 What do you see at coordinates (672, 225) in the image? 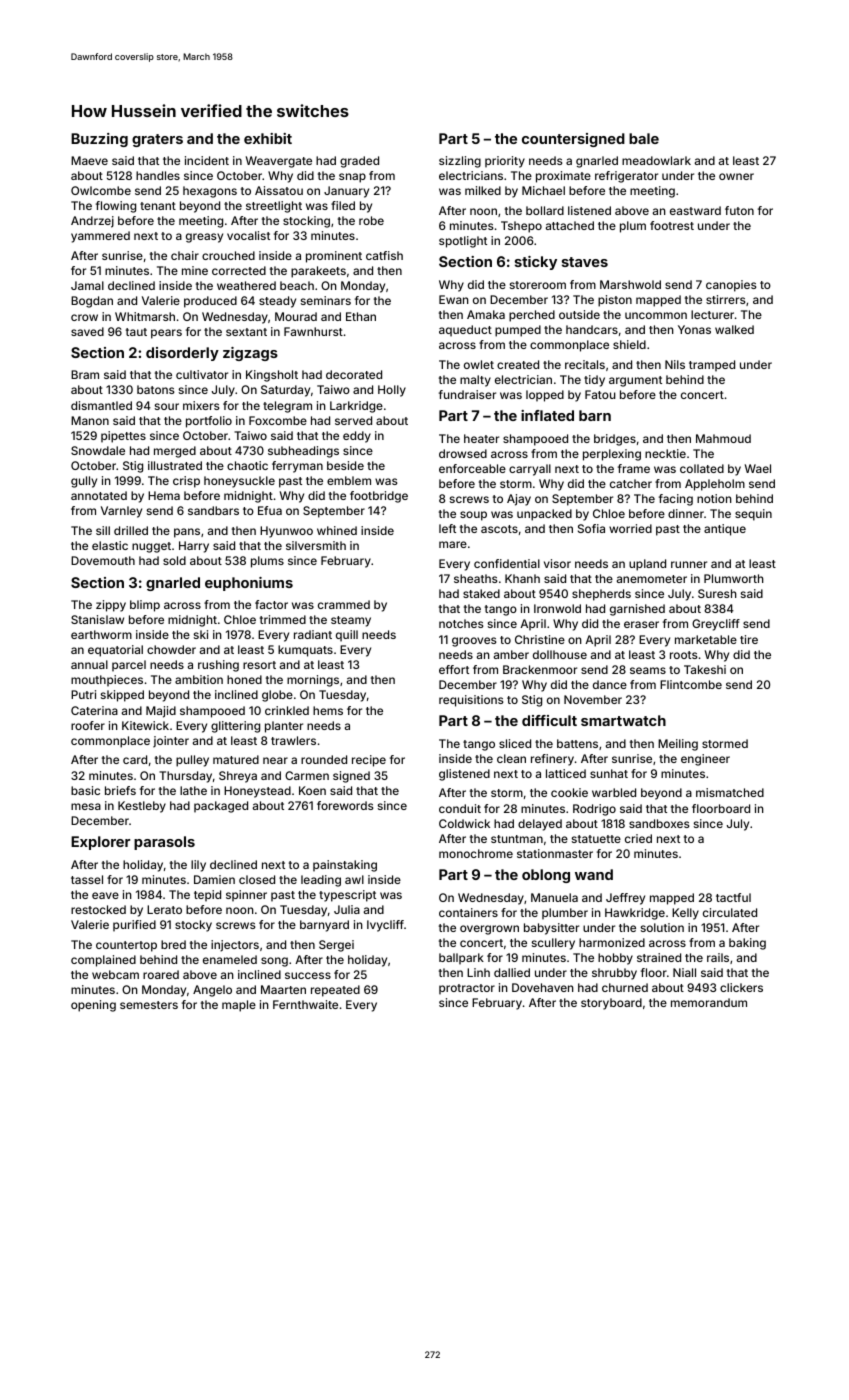
I see `footrest` at bounding box center [672, 225].
